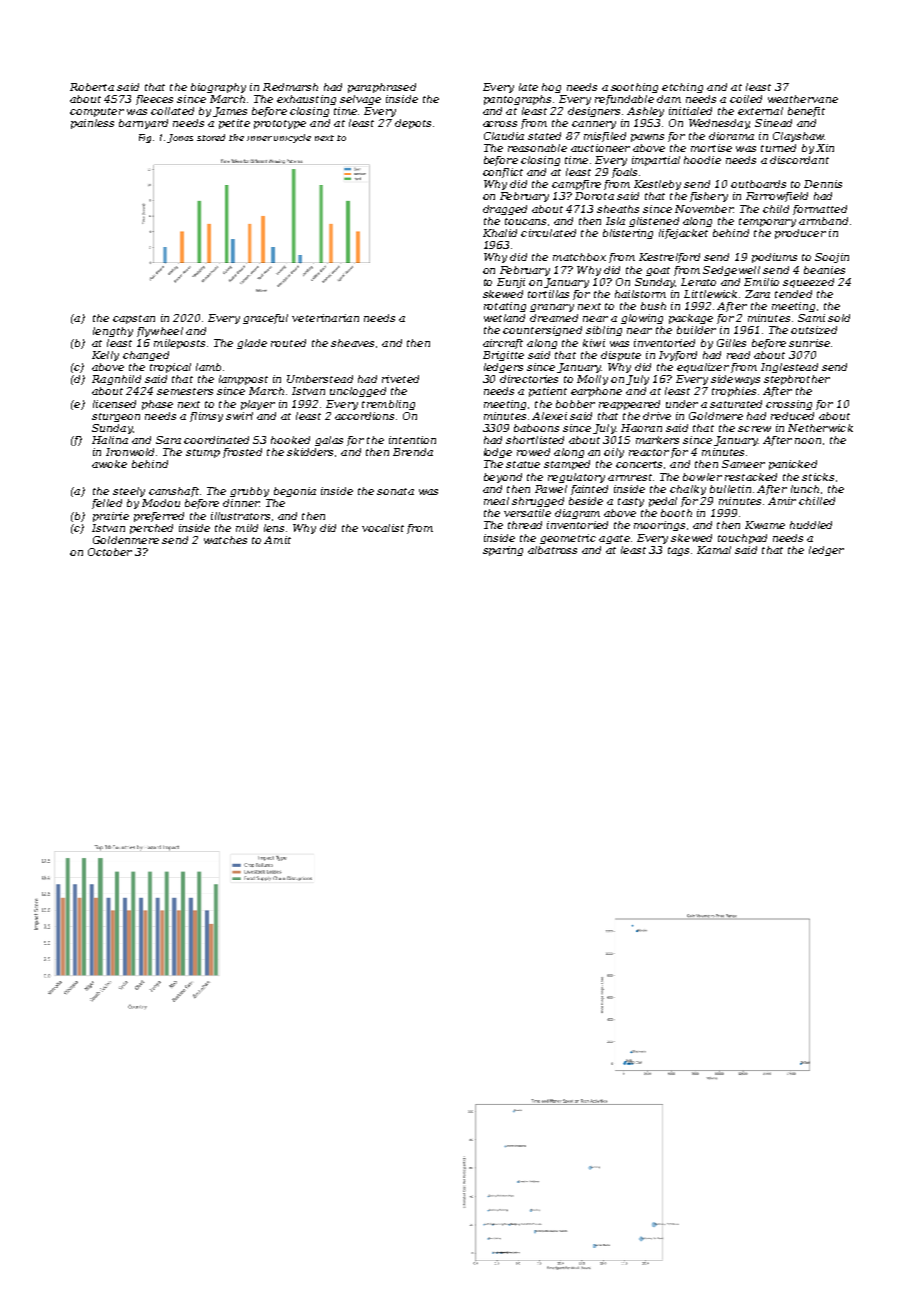  I want to click on across, so click(500, 124).
